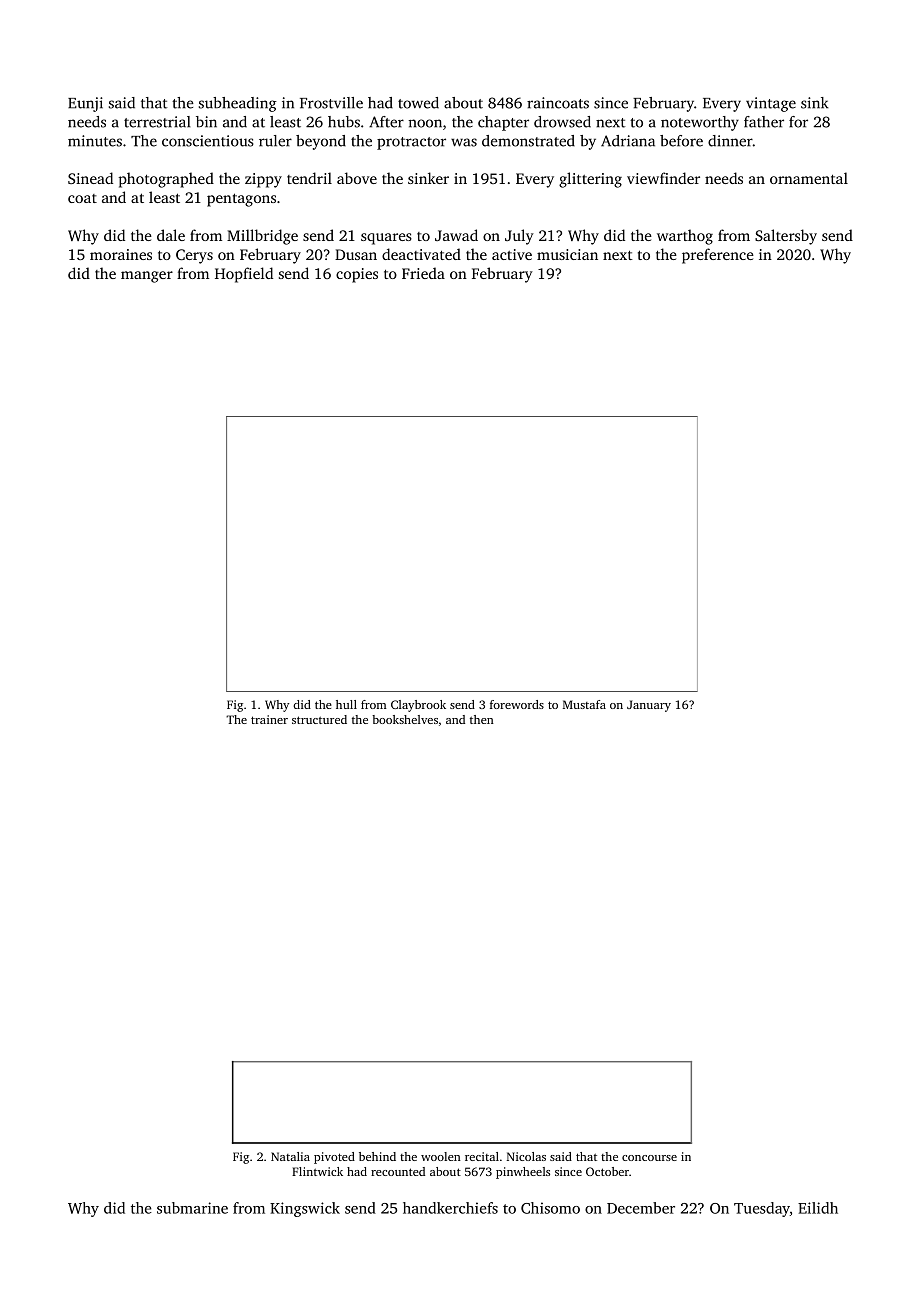  I want to click on recital, so click(482, 1156).
